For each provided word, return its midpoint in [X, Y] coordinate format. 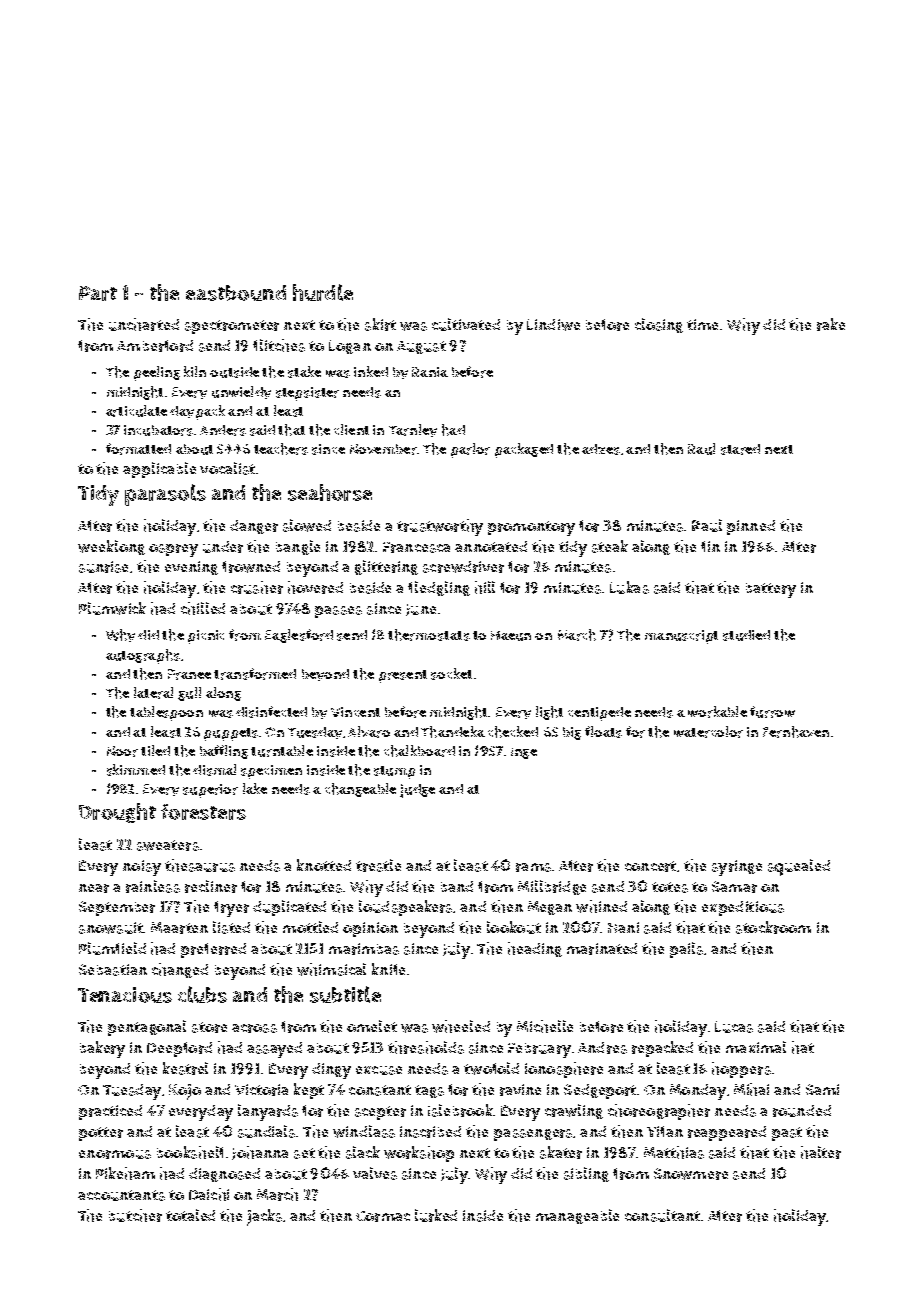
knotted [324, 865]
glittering [386, 567]
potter [101, 1134]
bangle [298, 547]
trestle [378, 865]
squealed [799, 867]
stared [740, 449]
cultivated [466, 324]
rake [831, 324]
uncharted [144, 324]
